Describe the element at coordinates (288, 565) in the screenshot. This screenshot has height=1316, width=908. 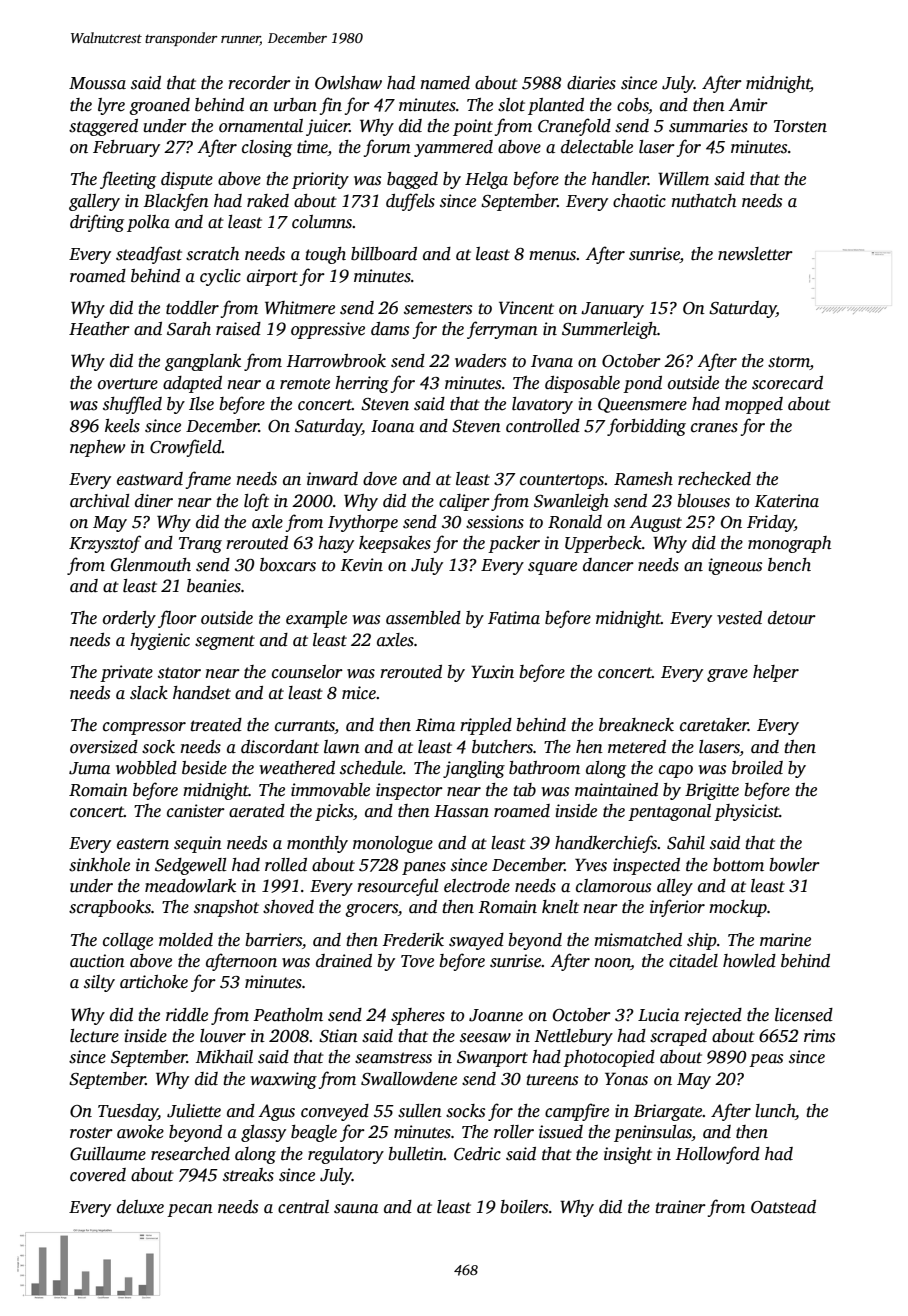
I see `boxcars` at that location.
